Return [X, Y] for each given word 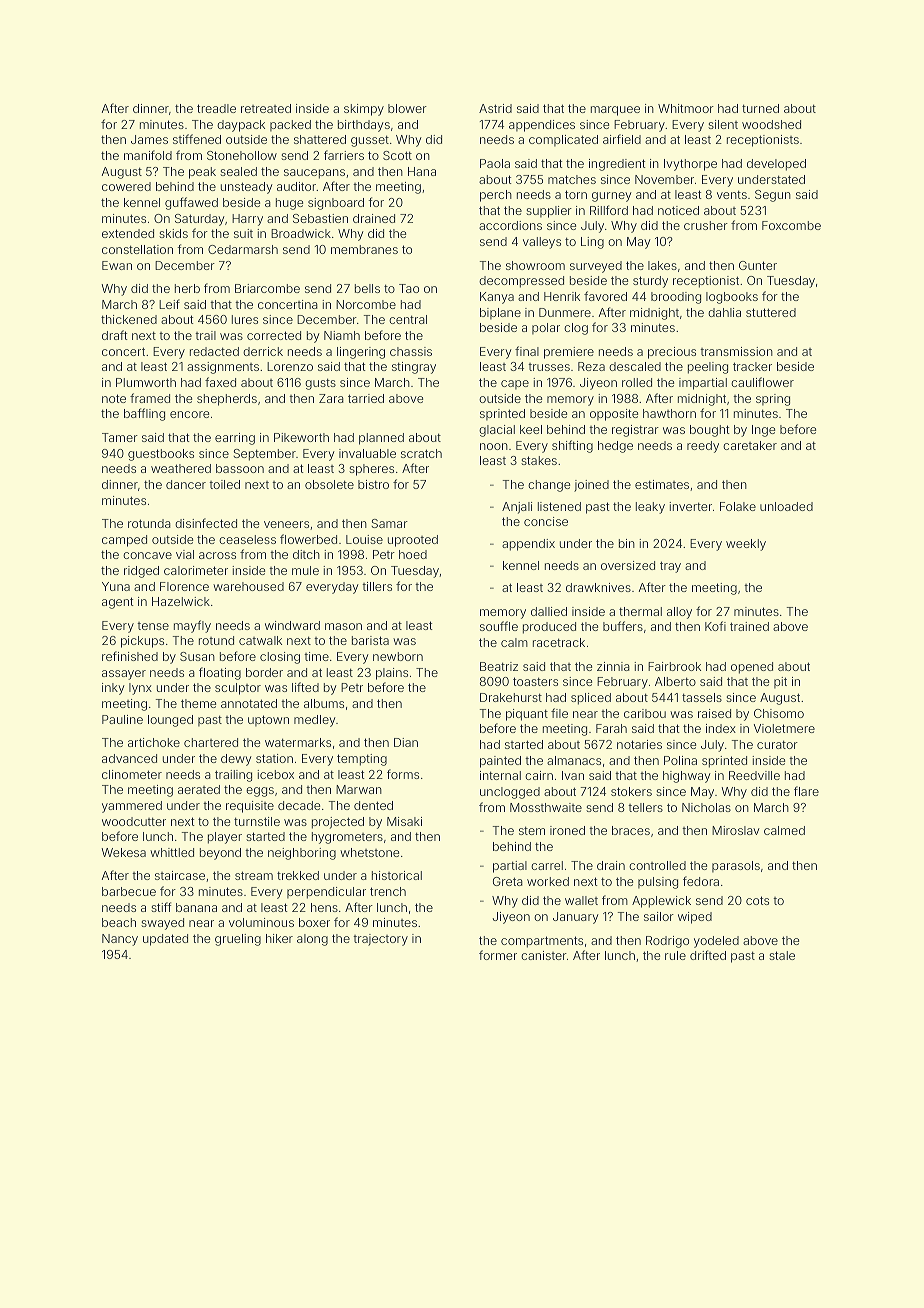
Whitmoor [686, 108]
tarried [366, 398]
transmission [736, 351]
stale [782, 955]
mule [305, 570]
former [498, 955]
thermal [640, 611]
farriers [344, 155]
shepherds [227, 400]
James [149, 139]
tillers [377, 586]
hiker [279, 938]
